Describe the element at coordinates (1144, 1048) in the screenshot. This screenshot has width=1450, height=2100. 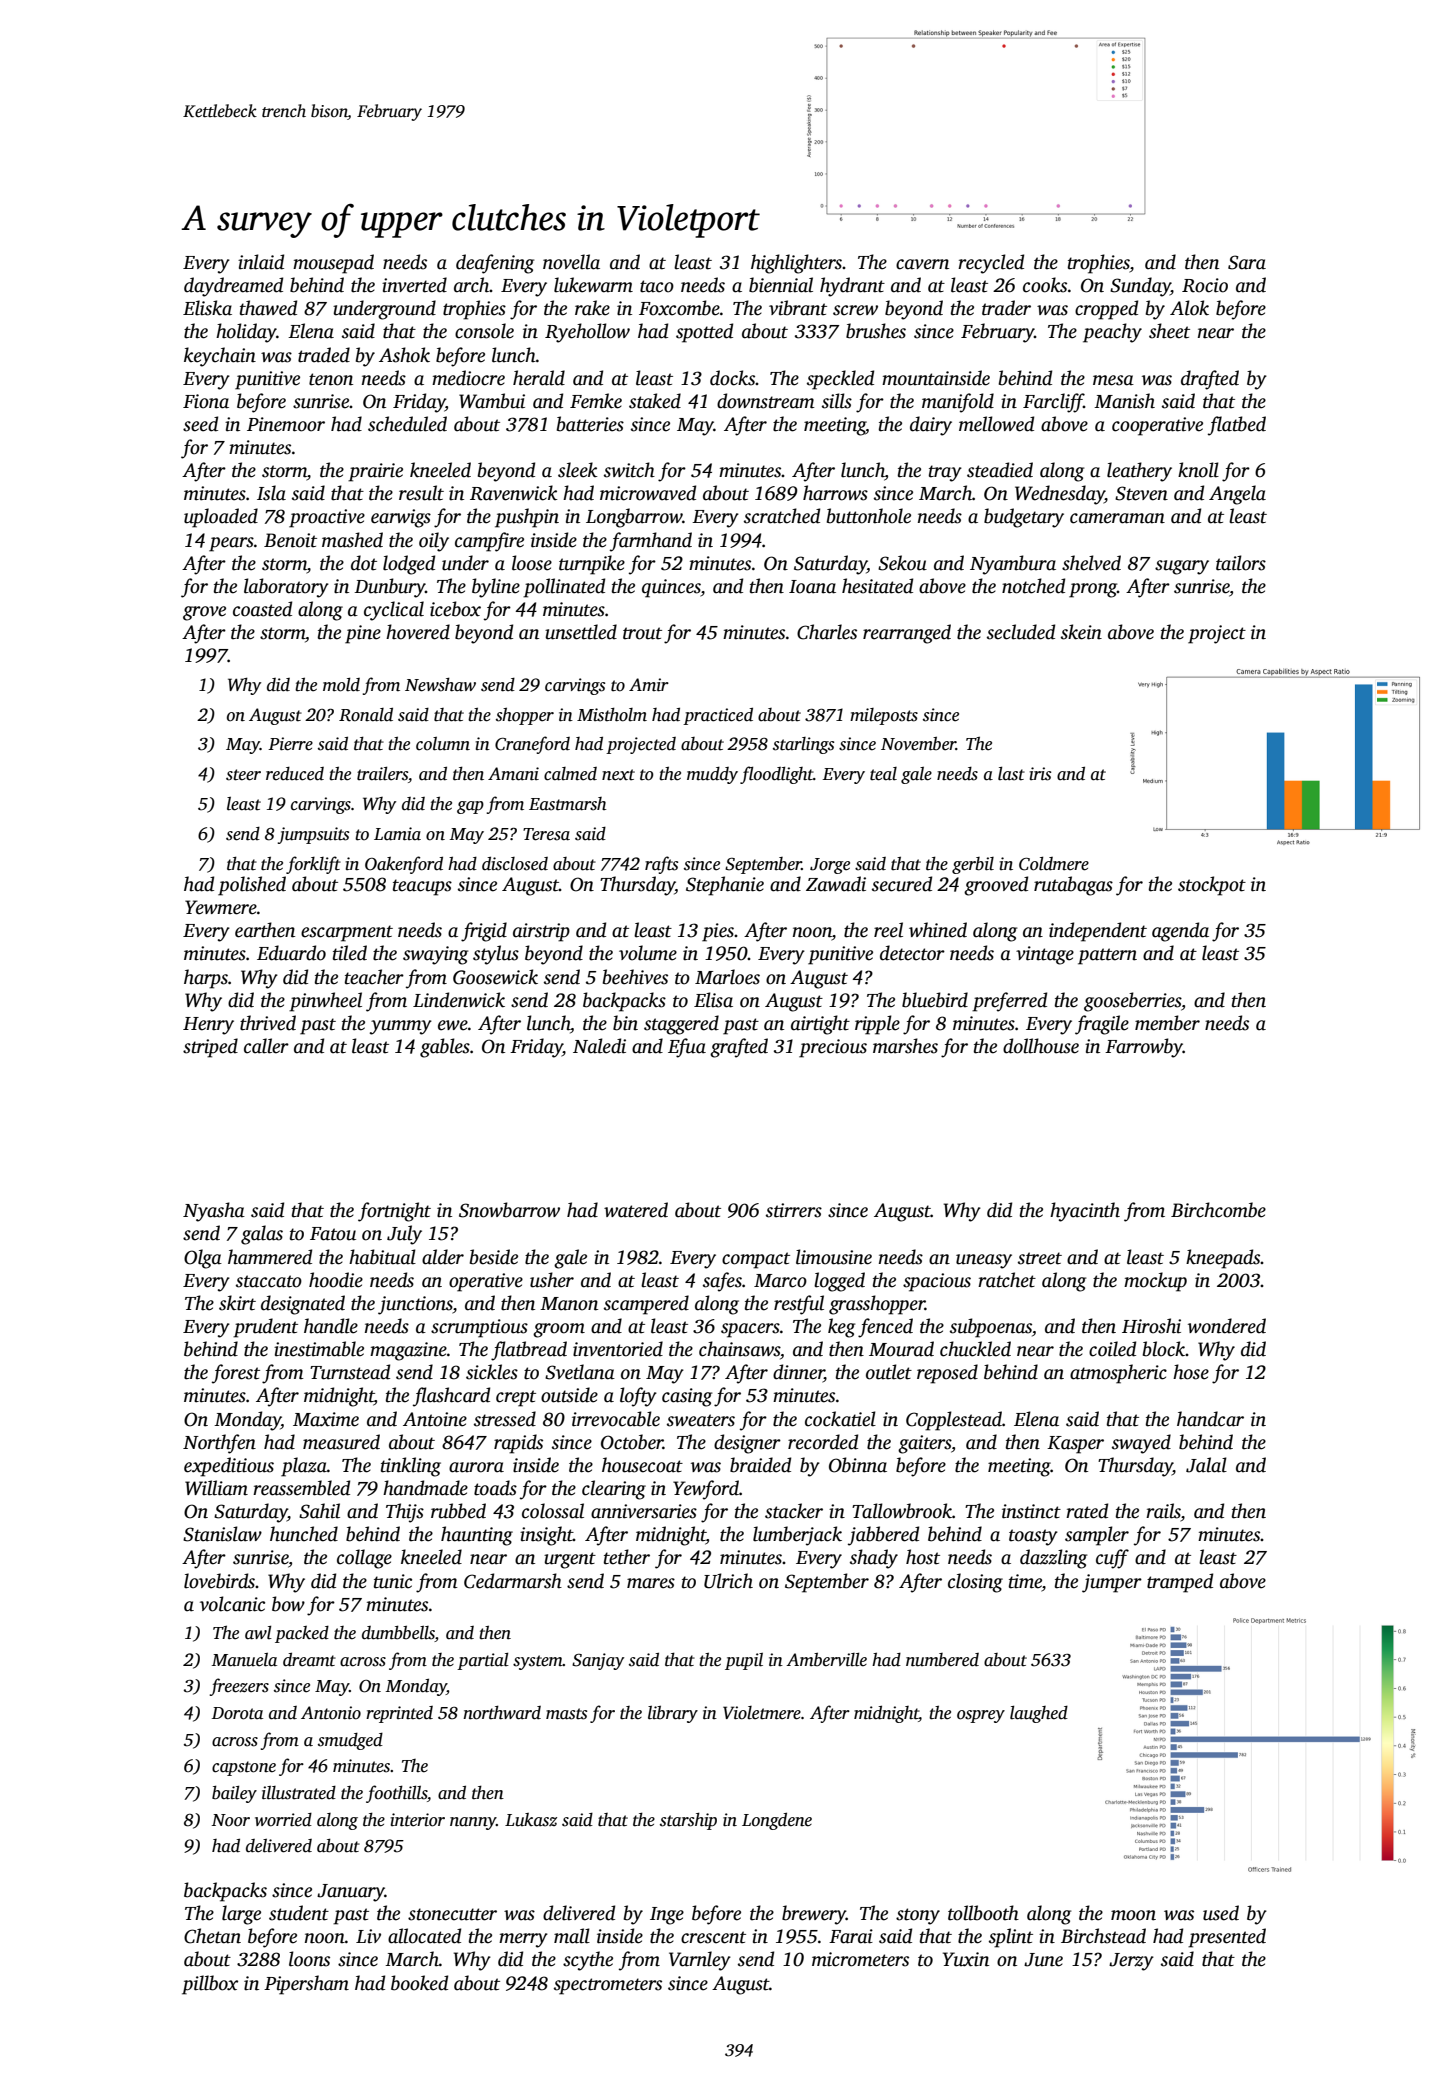
I see `Farrowby` at that location.
